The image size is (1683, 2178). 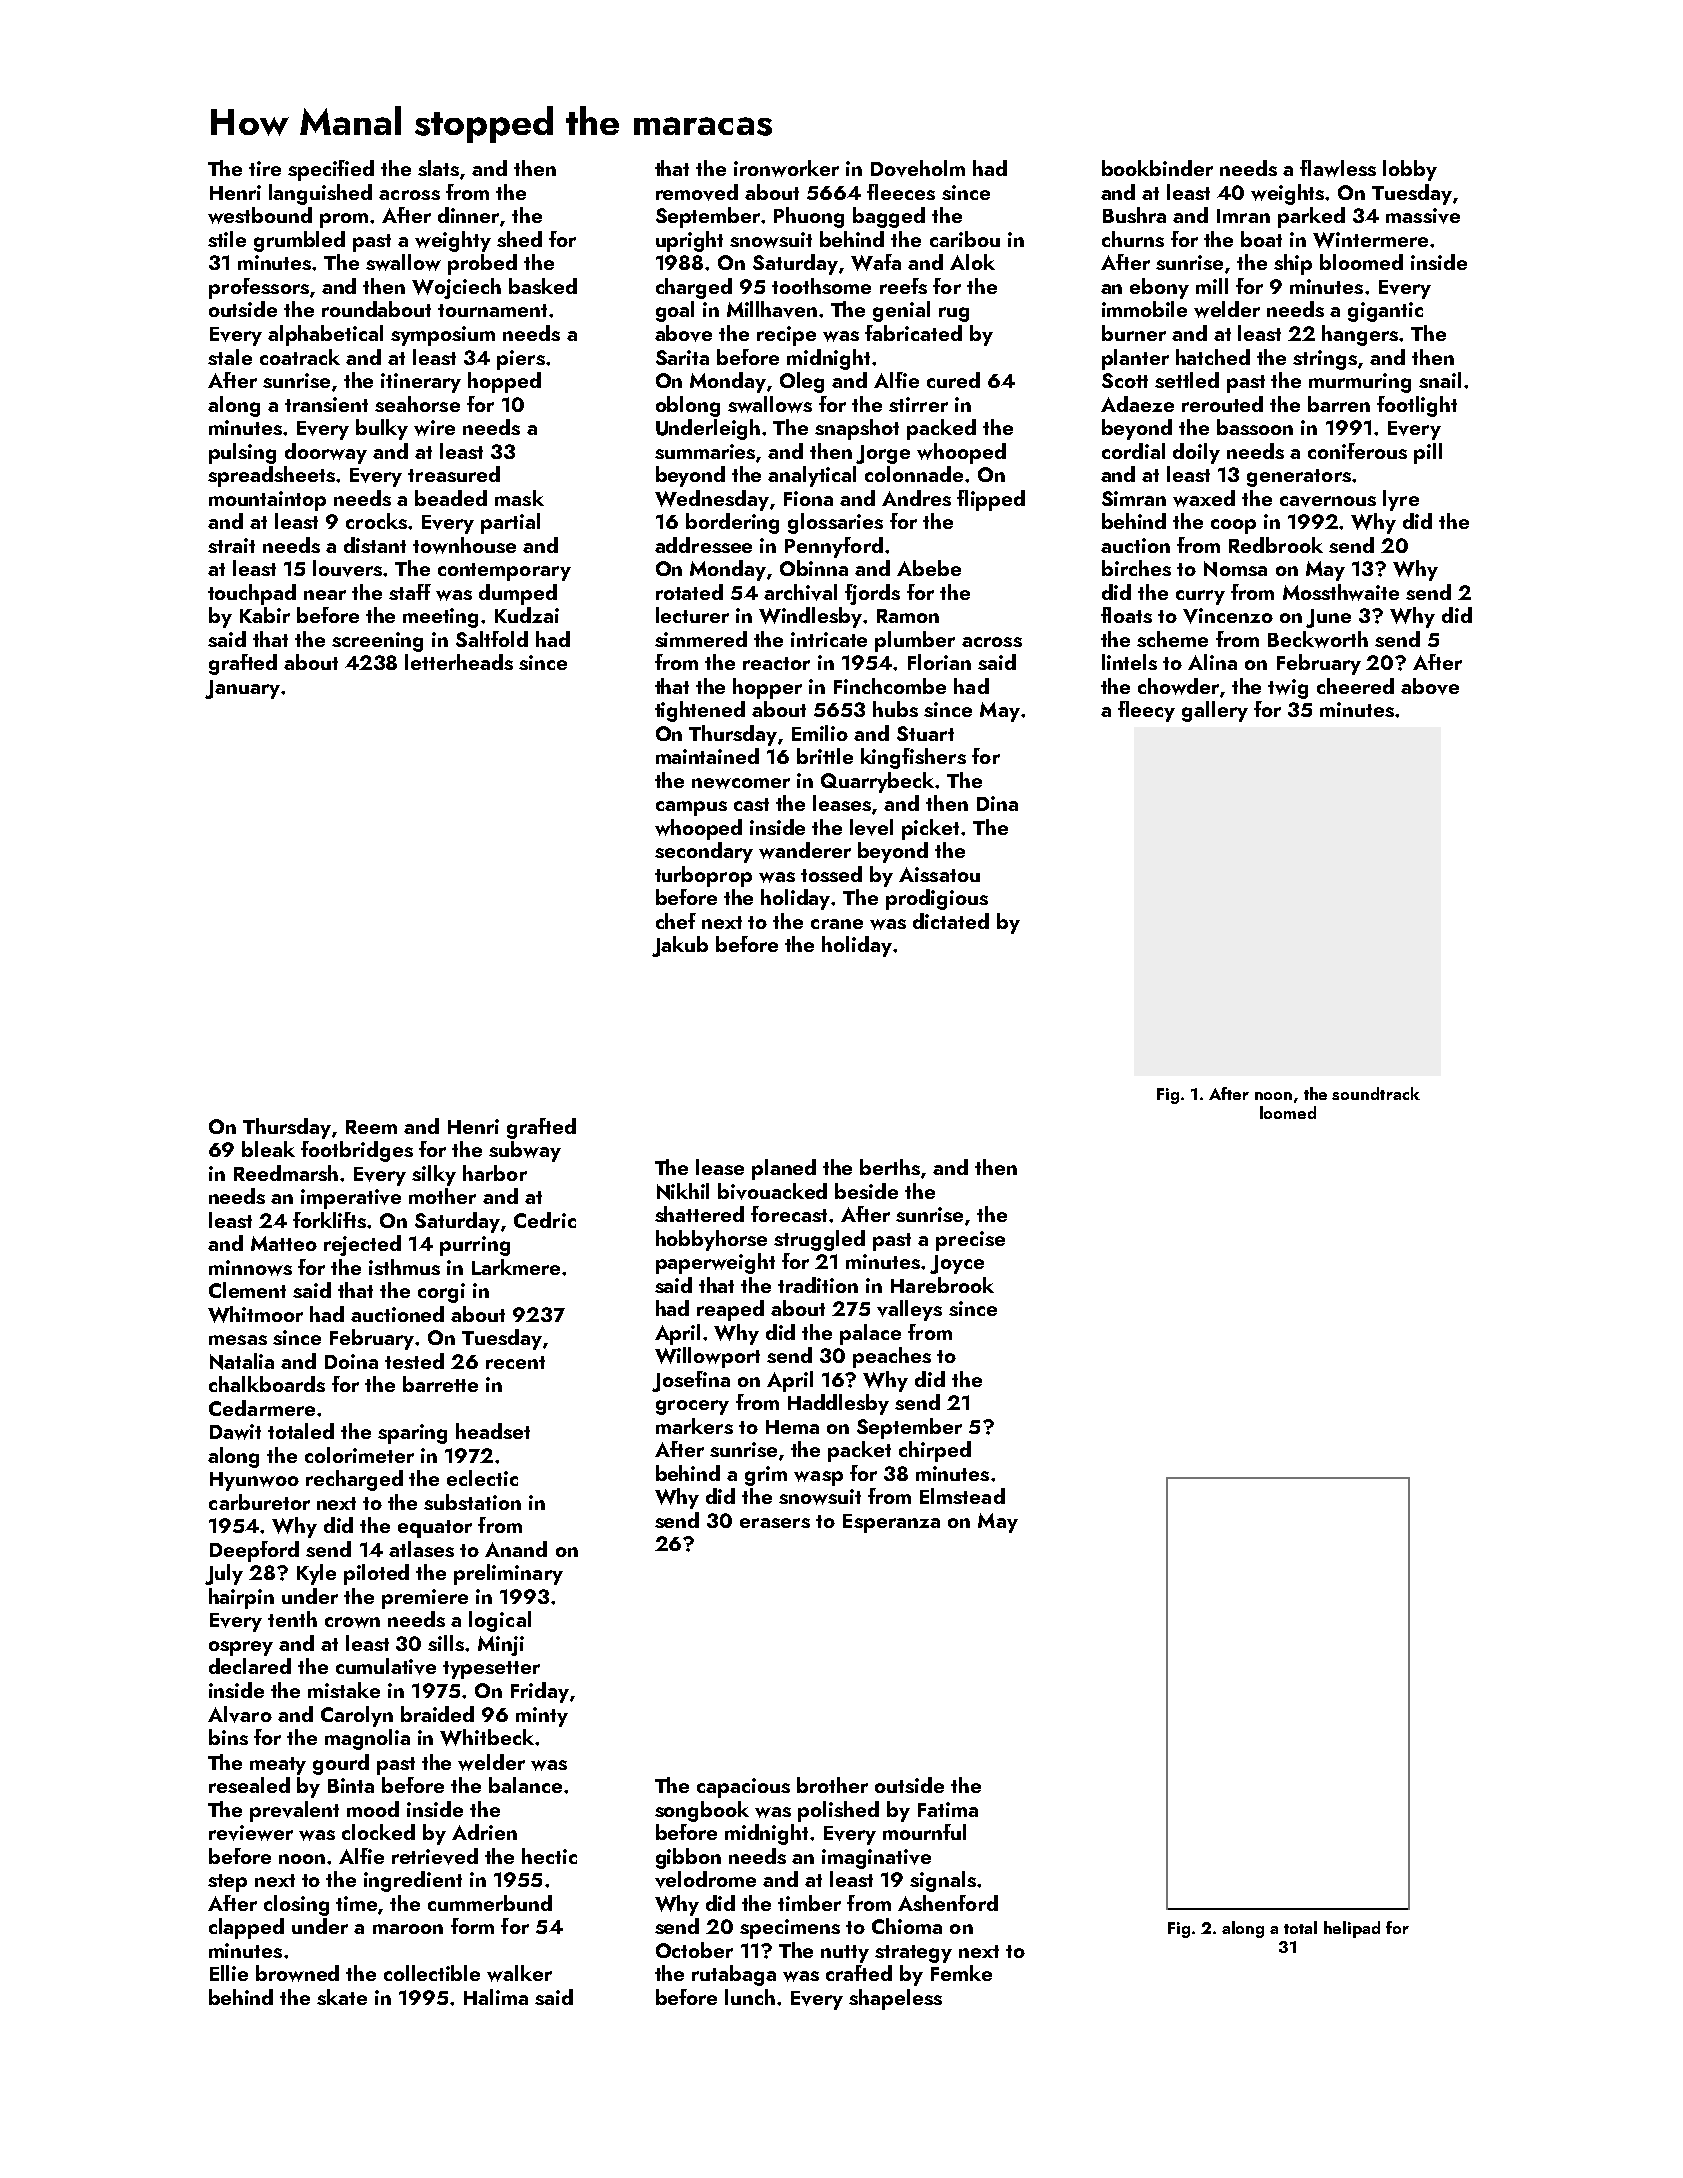 I want to click on osprey, so click(x=241, y=1648).
